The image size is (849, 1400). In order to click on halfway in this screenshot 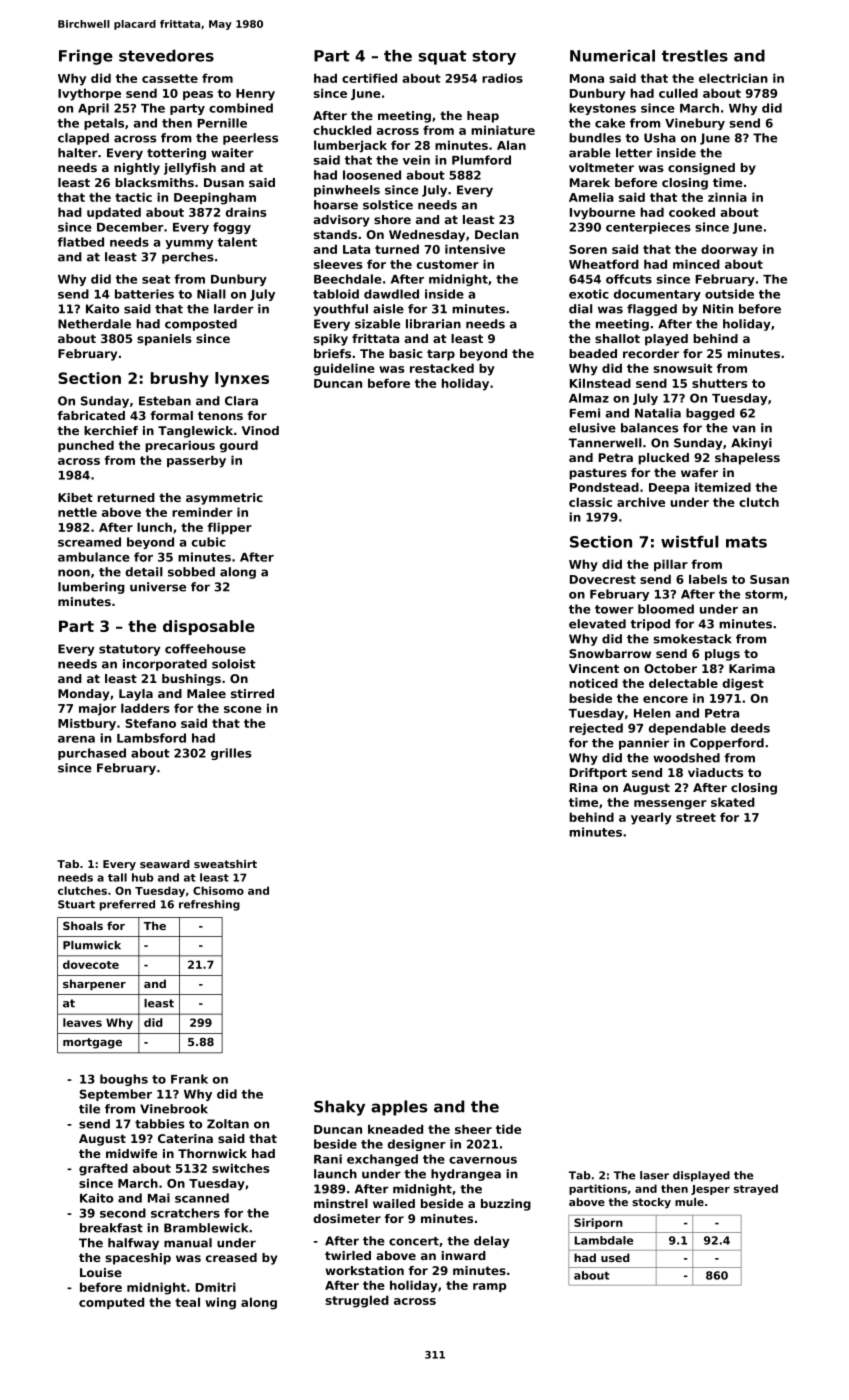, I will do `click(133, 1244)`.
